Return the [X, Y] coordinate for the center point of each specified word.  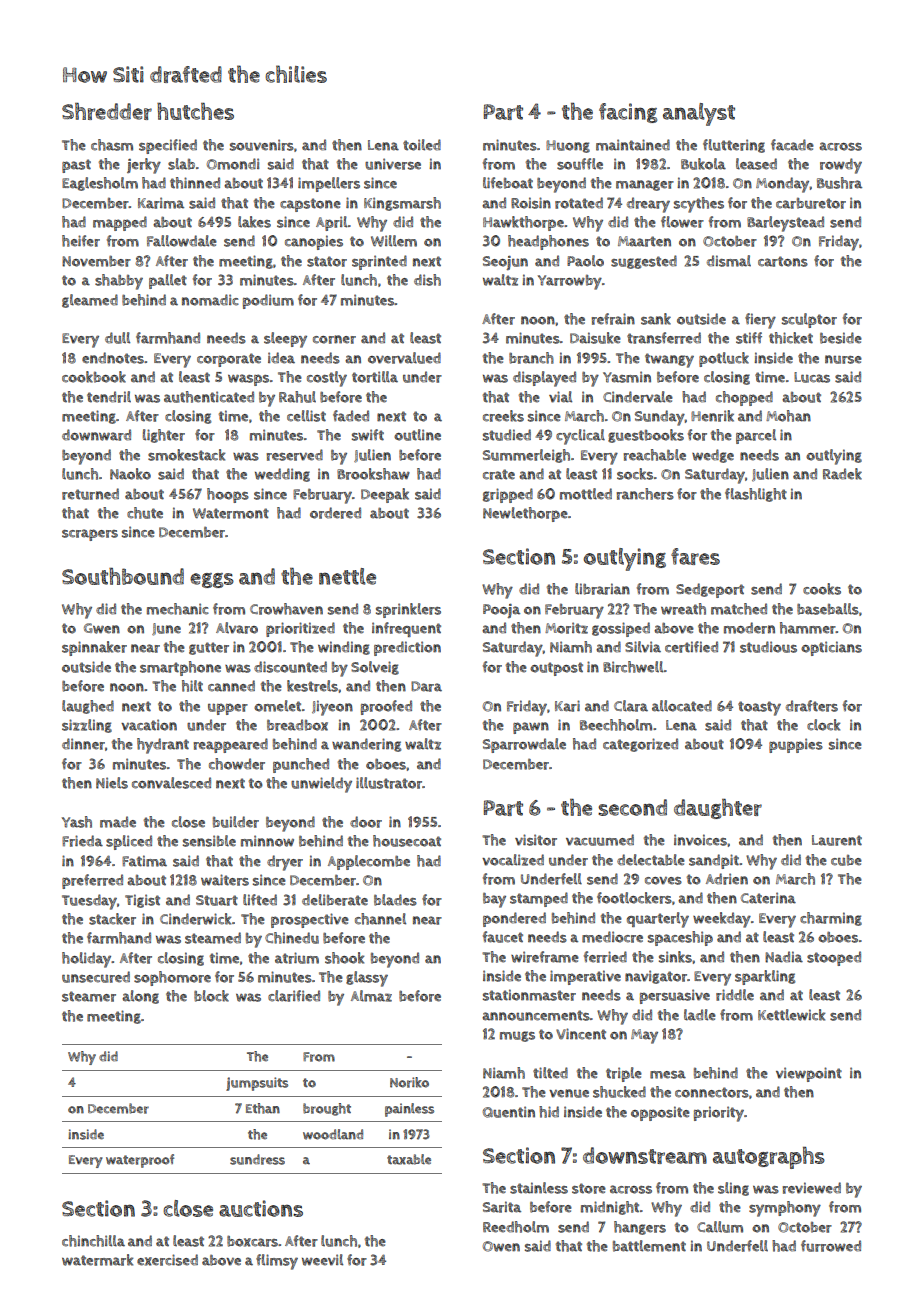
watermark [97, 1260]
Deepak [385, 495]
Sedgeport [710, 590]
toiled [422, 145]
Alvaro [237, 628]
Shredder [107, 111]
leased [756, 164]
